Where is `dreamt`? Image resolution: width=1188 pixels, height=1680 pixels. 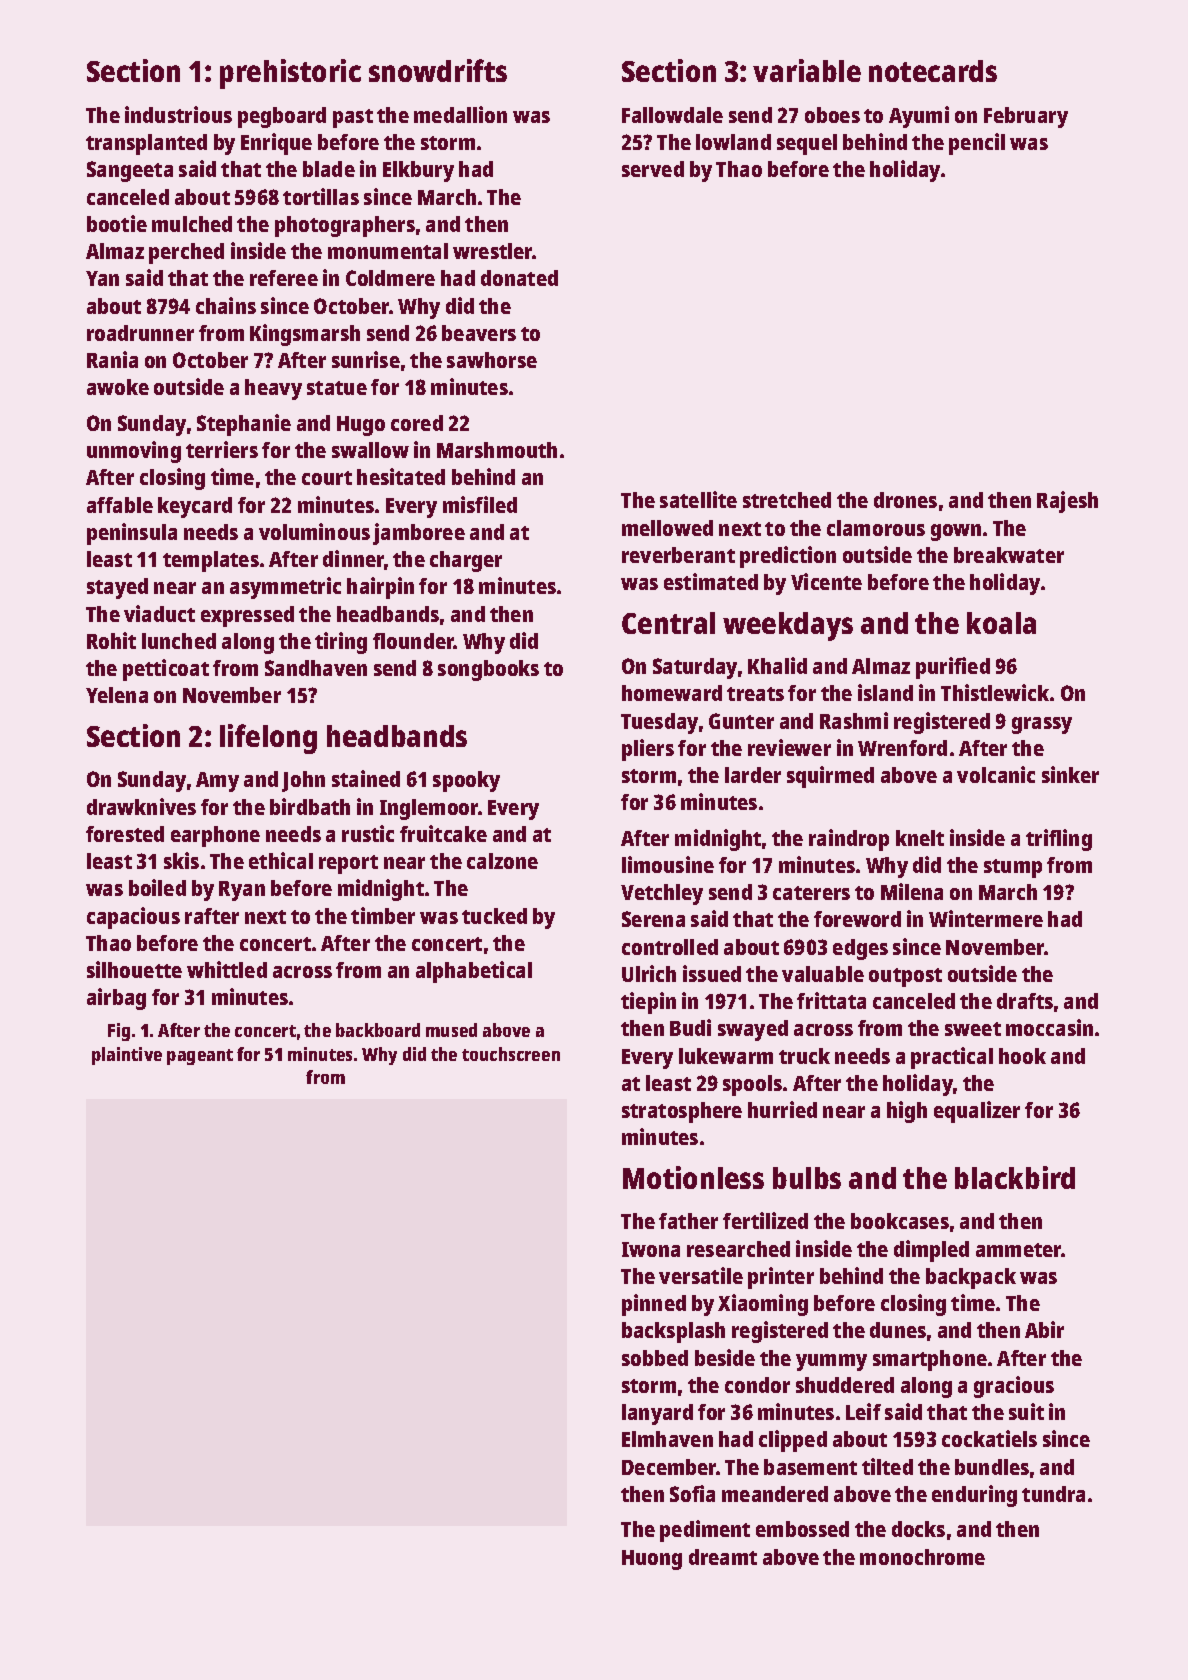
dreamt is located at coordinates (723, 1557).
